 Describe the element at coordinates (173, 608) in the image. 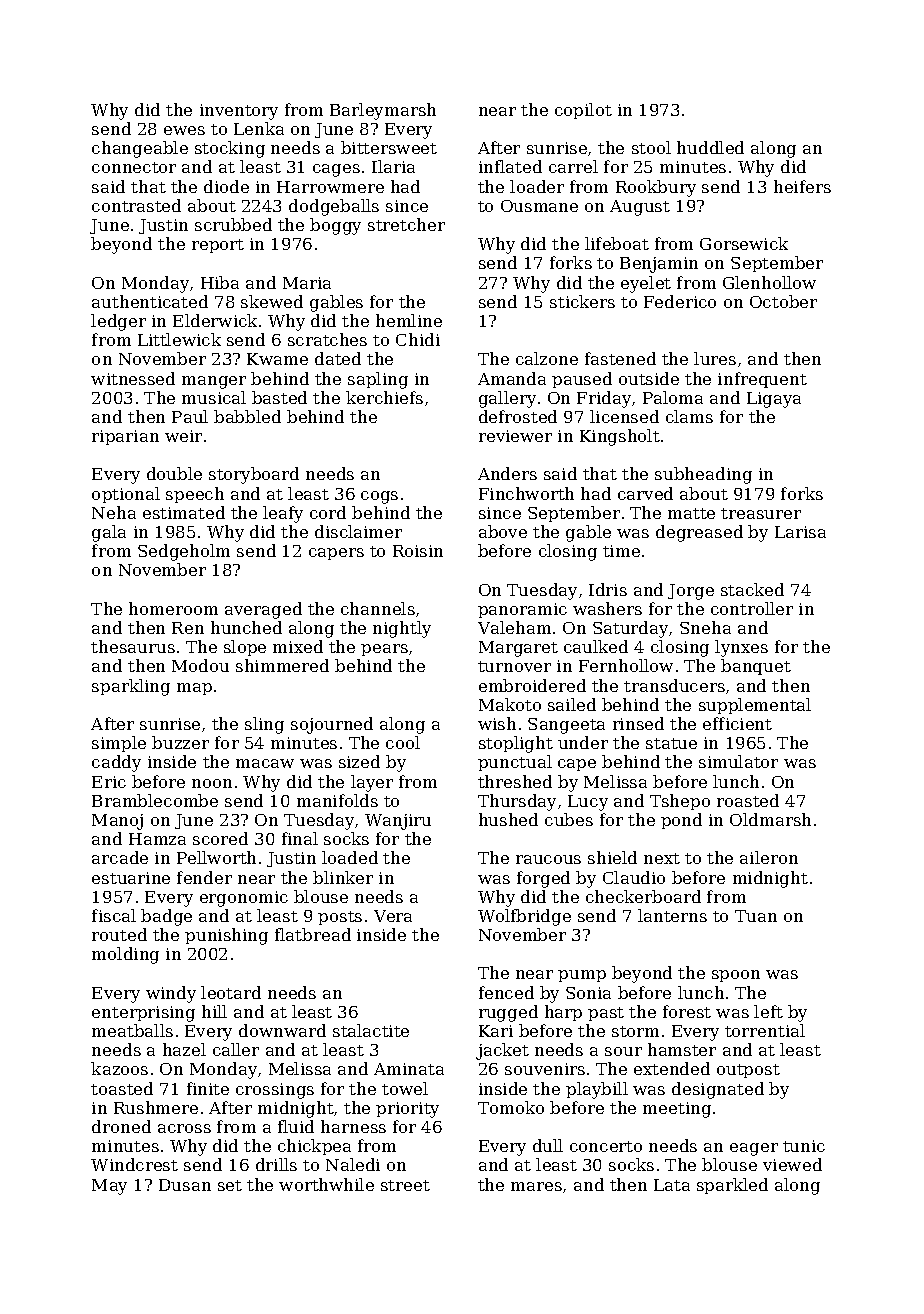

I see `homeroom` at that location.
